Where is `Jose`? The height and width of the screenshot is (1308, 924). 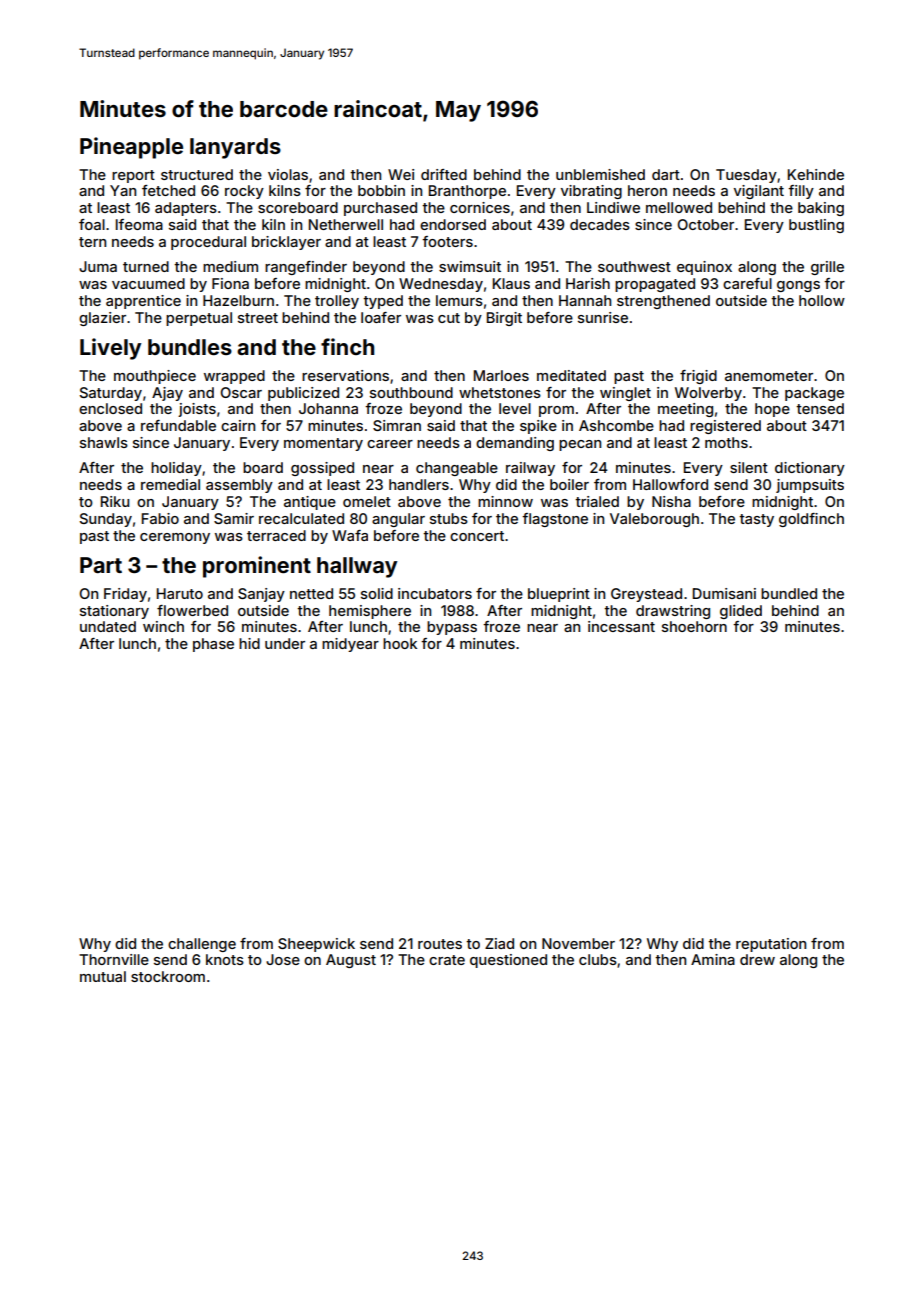 Jose is located at coordinates (283, 959).
